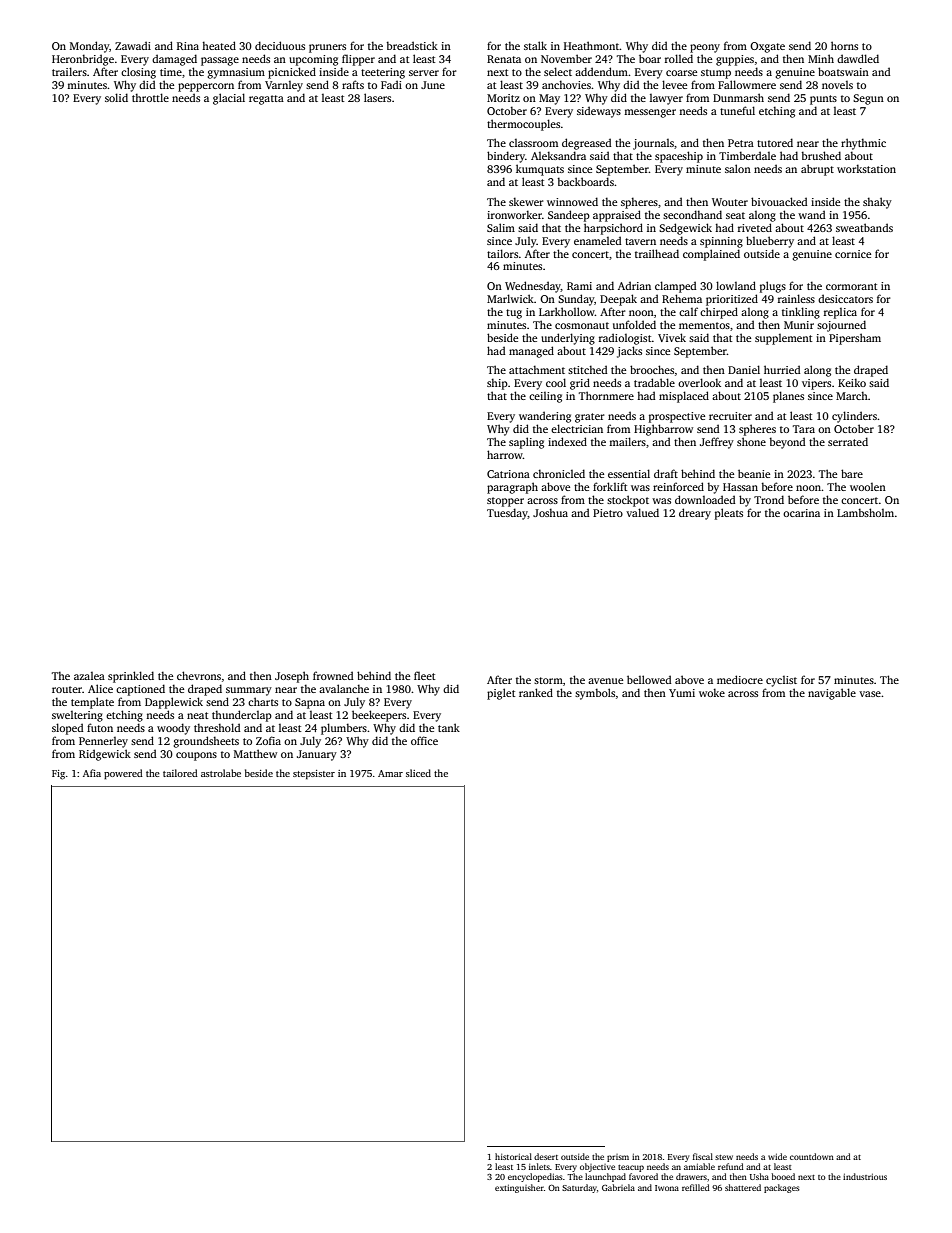  Describe the element at coordinates (519, 1188) in the screenshot. I see `extinguisher` at that location.
